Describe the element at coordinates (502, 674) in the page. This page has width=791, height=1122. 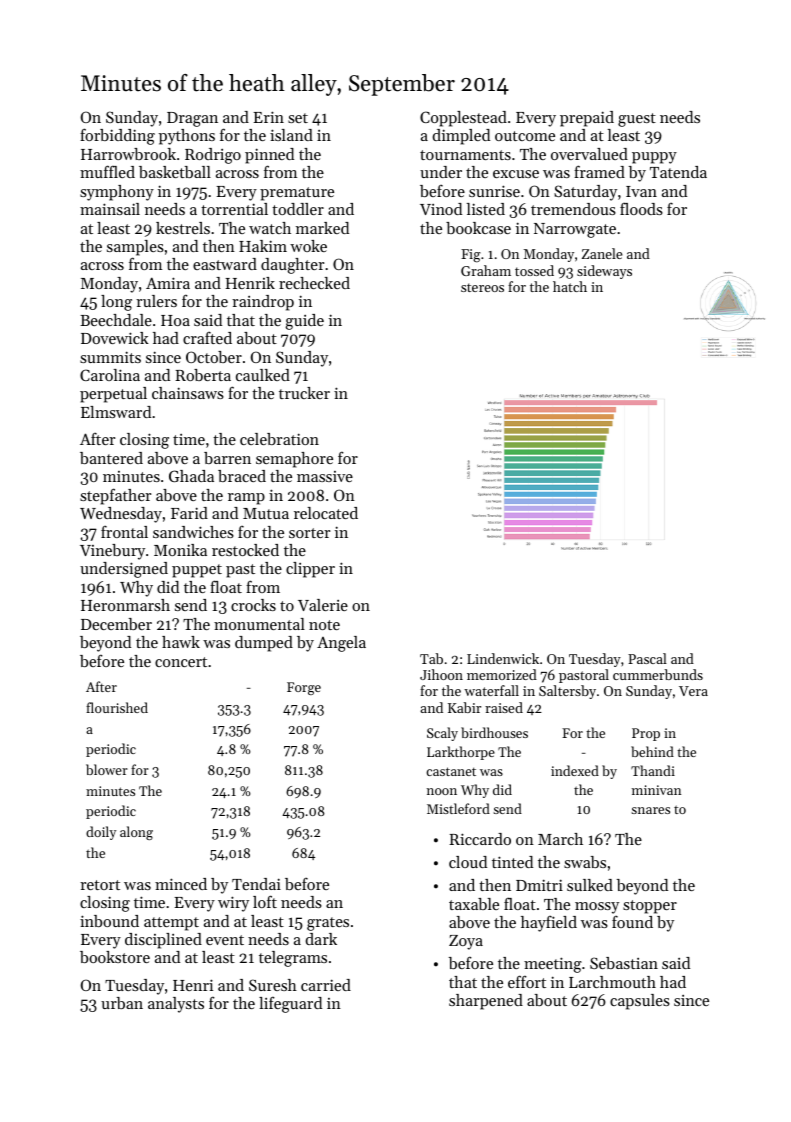
I see `memorized` at that location.
